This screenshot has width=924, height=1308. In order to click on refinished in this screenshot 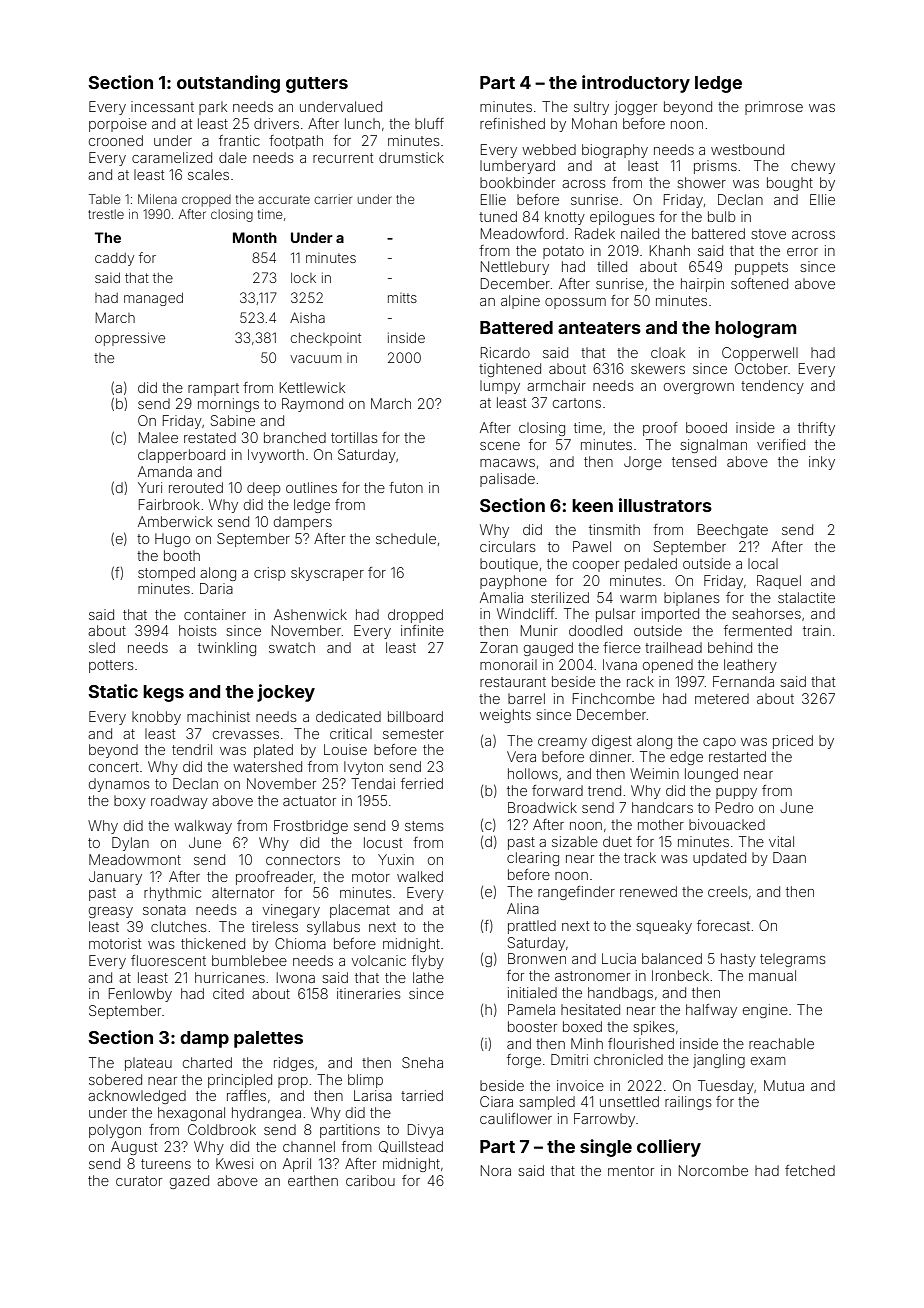, I will do `click(512, 123)`.
